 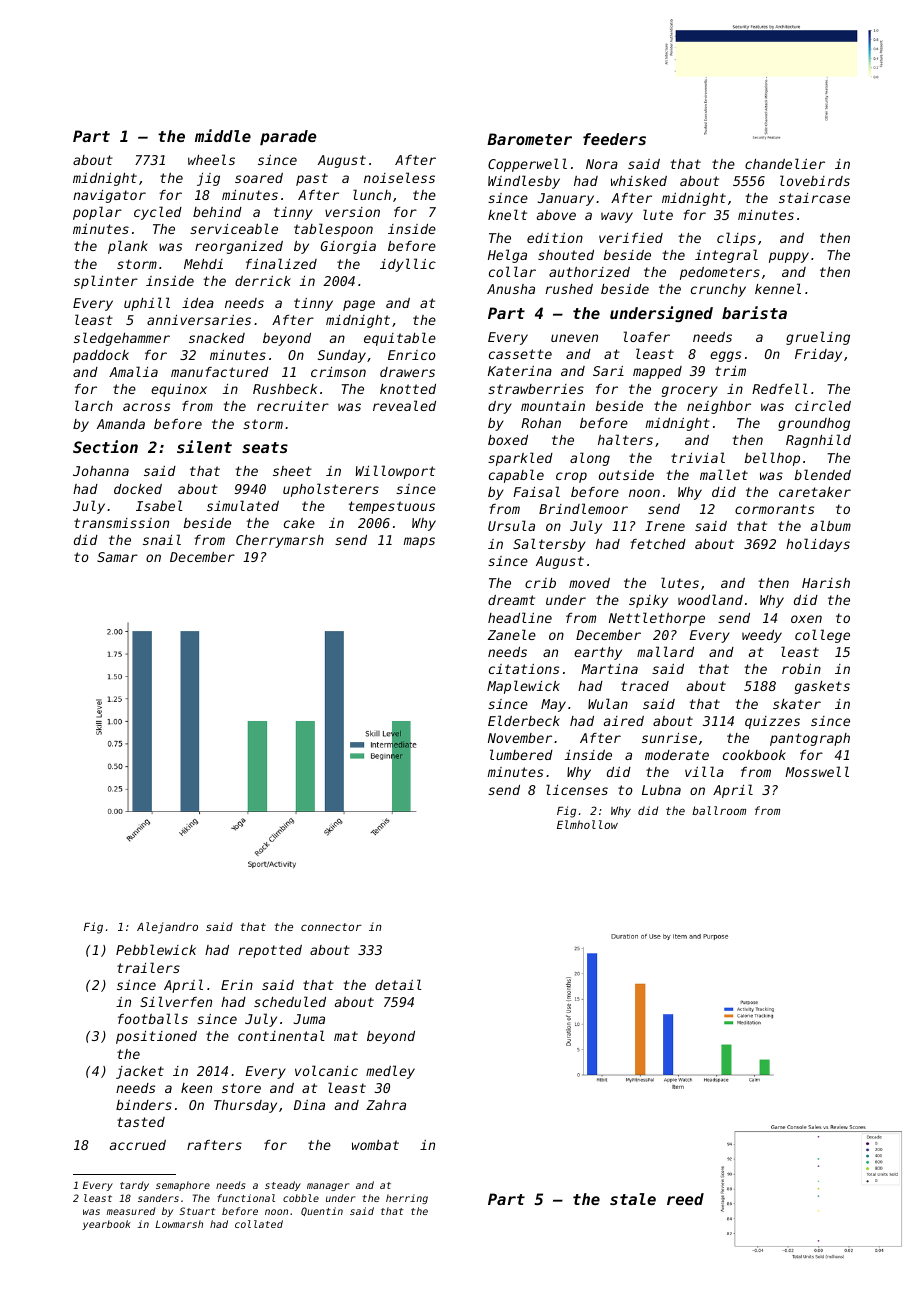 What do you see at coordinates (280, 541) in the image?
I see `Cherrymarsh` at bounding box center [280, 541].
